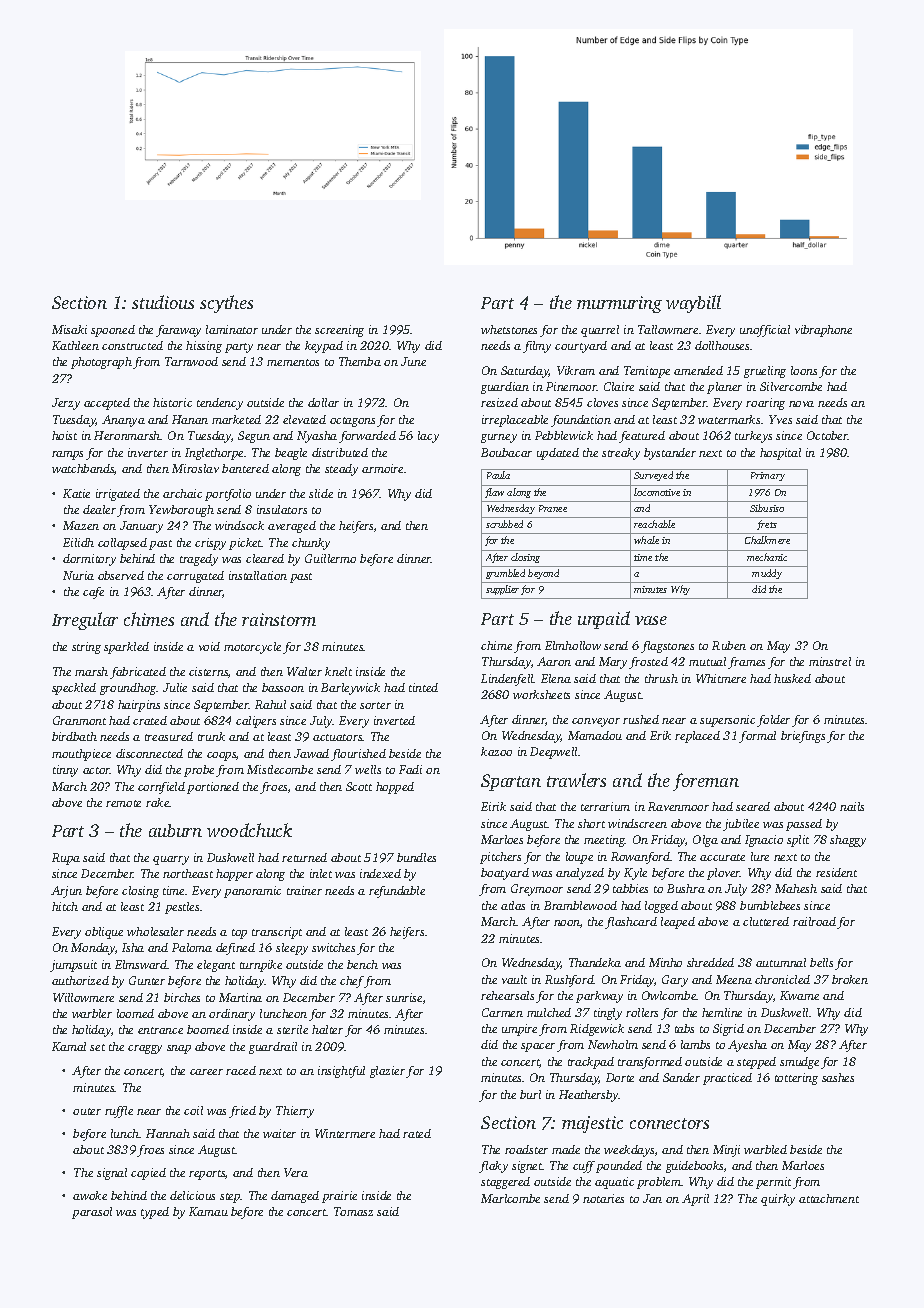 The image size is (924, 1308). What do you see at coordinates (135, 1013) in the page?
I see `loomed` at bounding box center [135, 1013].
